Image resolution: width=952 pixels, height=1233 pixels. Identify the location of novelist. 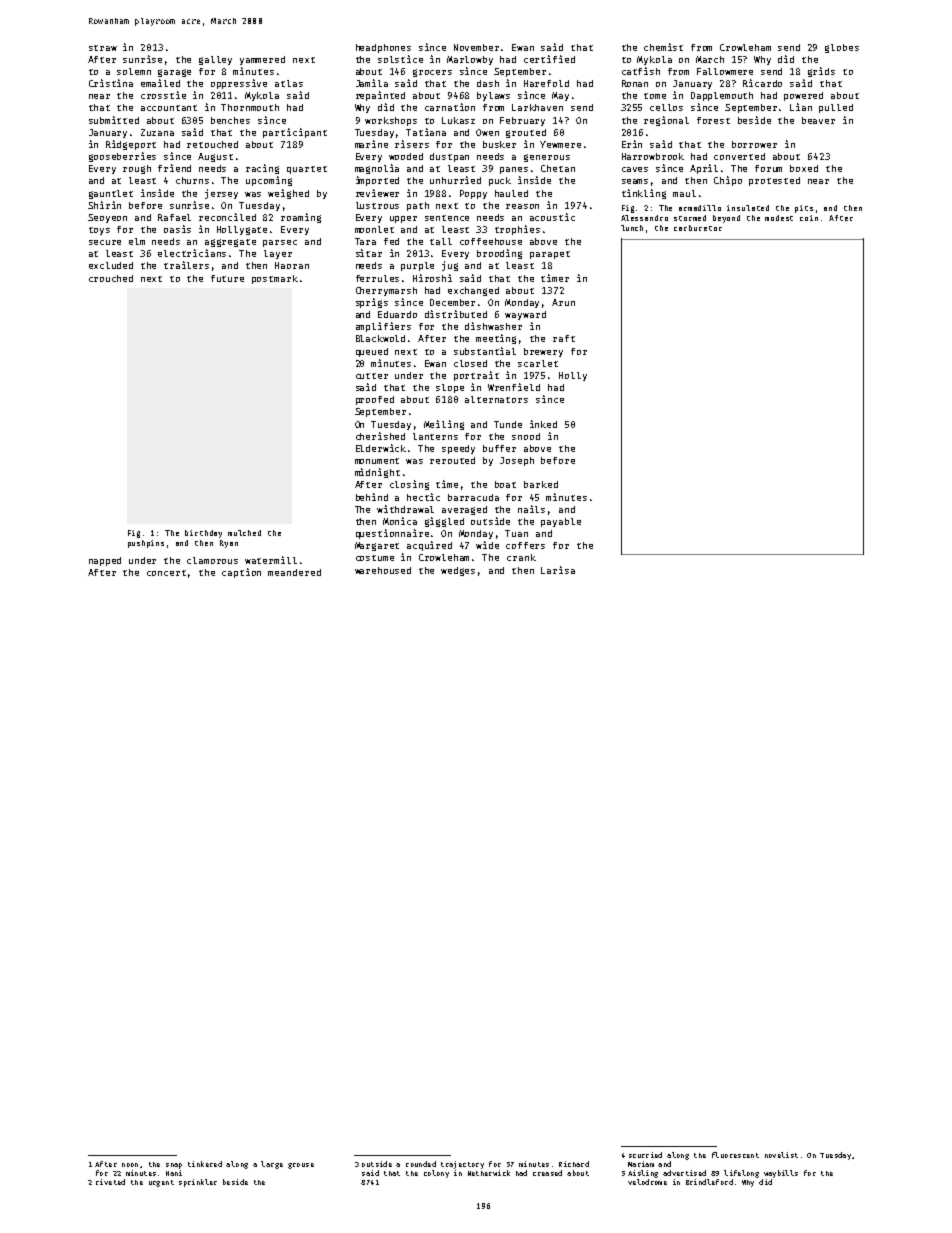
(781, 1155).
